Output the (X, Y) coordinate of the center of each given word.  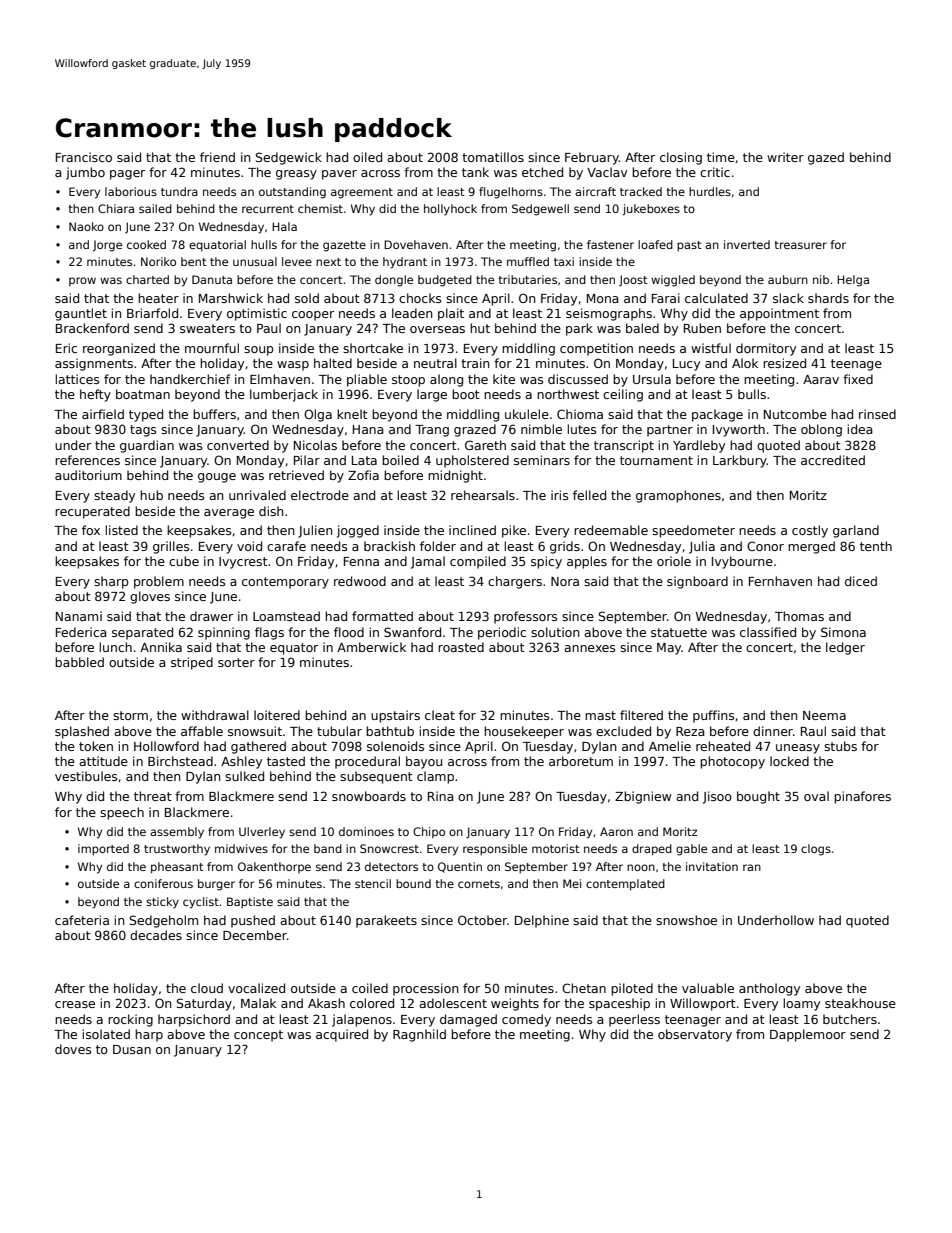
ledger (845, 648)
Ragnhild (419, 1035)
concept (258, 1036)
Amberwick (371, 647)
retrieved (296, 475)
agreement (362, 193)
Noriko (158, 261)
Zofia (363, 475)
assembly (177, 833)
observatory (695, 1035)
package (717, 415)
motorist (556, 848)
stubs (840, 746)
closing (681, 158)
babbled (79, 662)
